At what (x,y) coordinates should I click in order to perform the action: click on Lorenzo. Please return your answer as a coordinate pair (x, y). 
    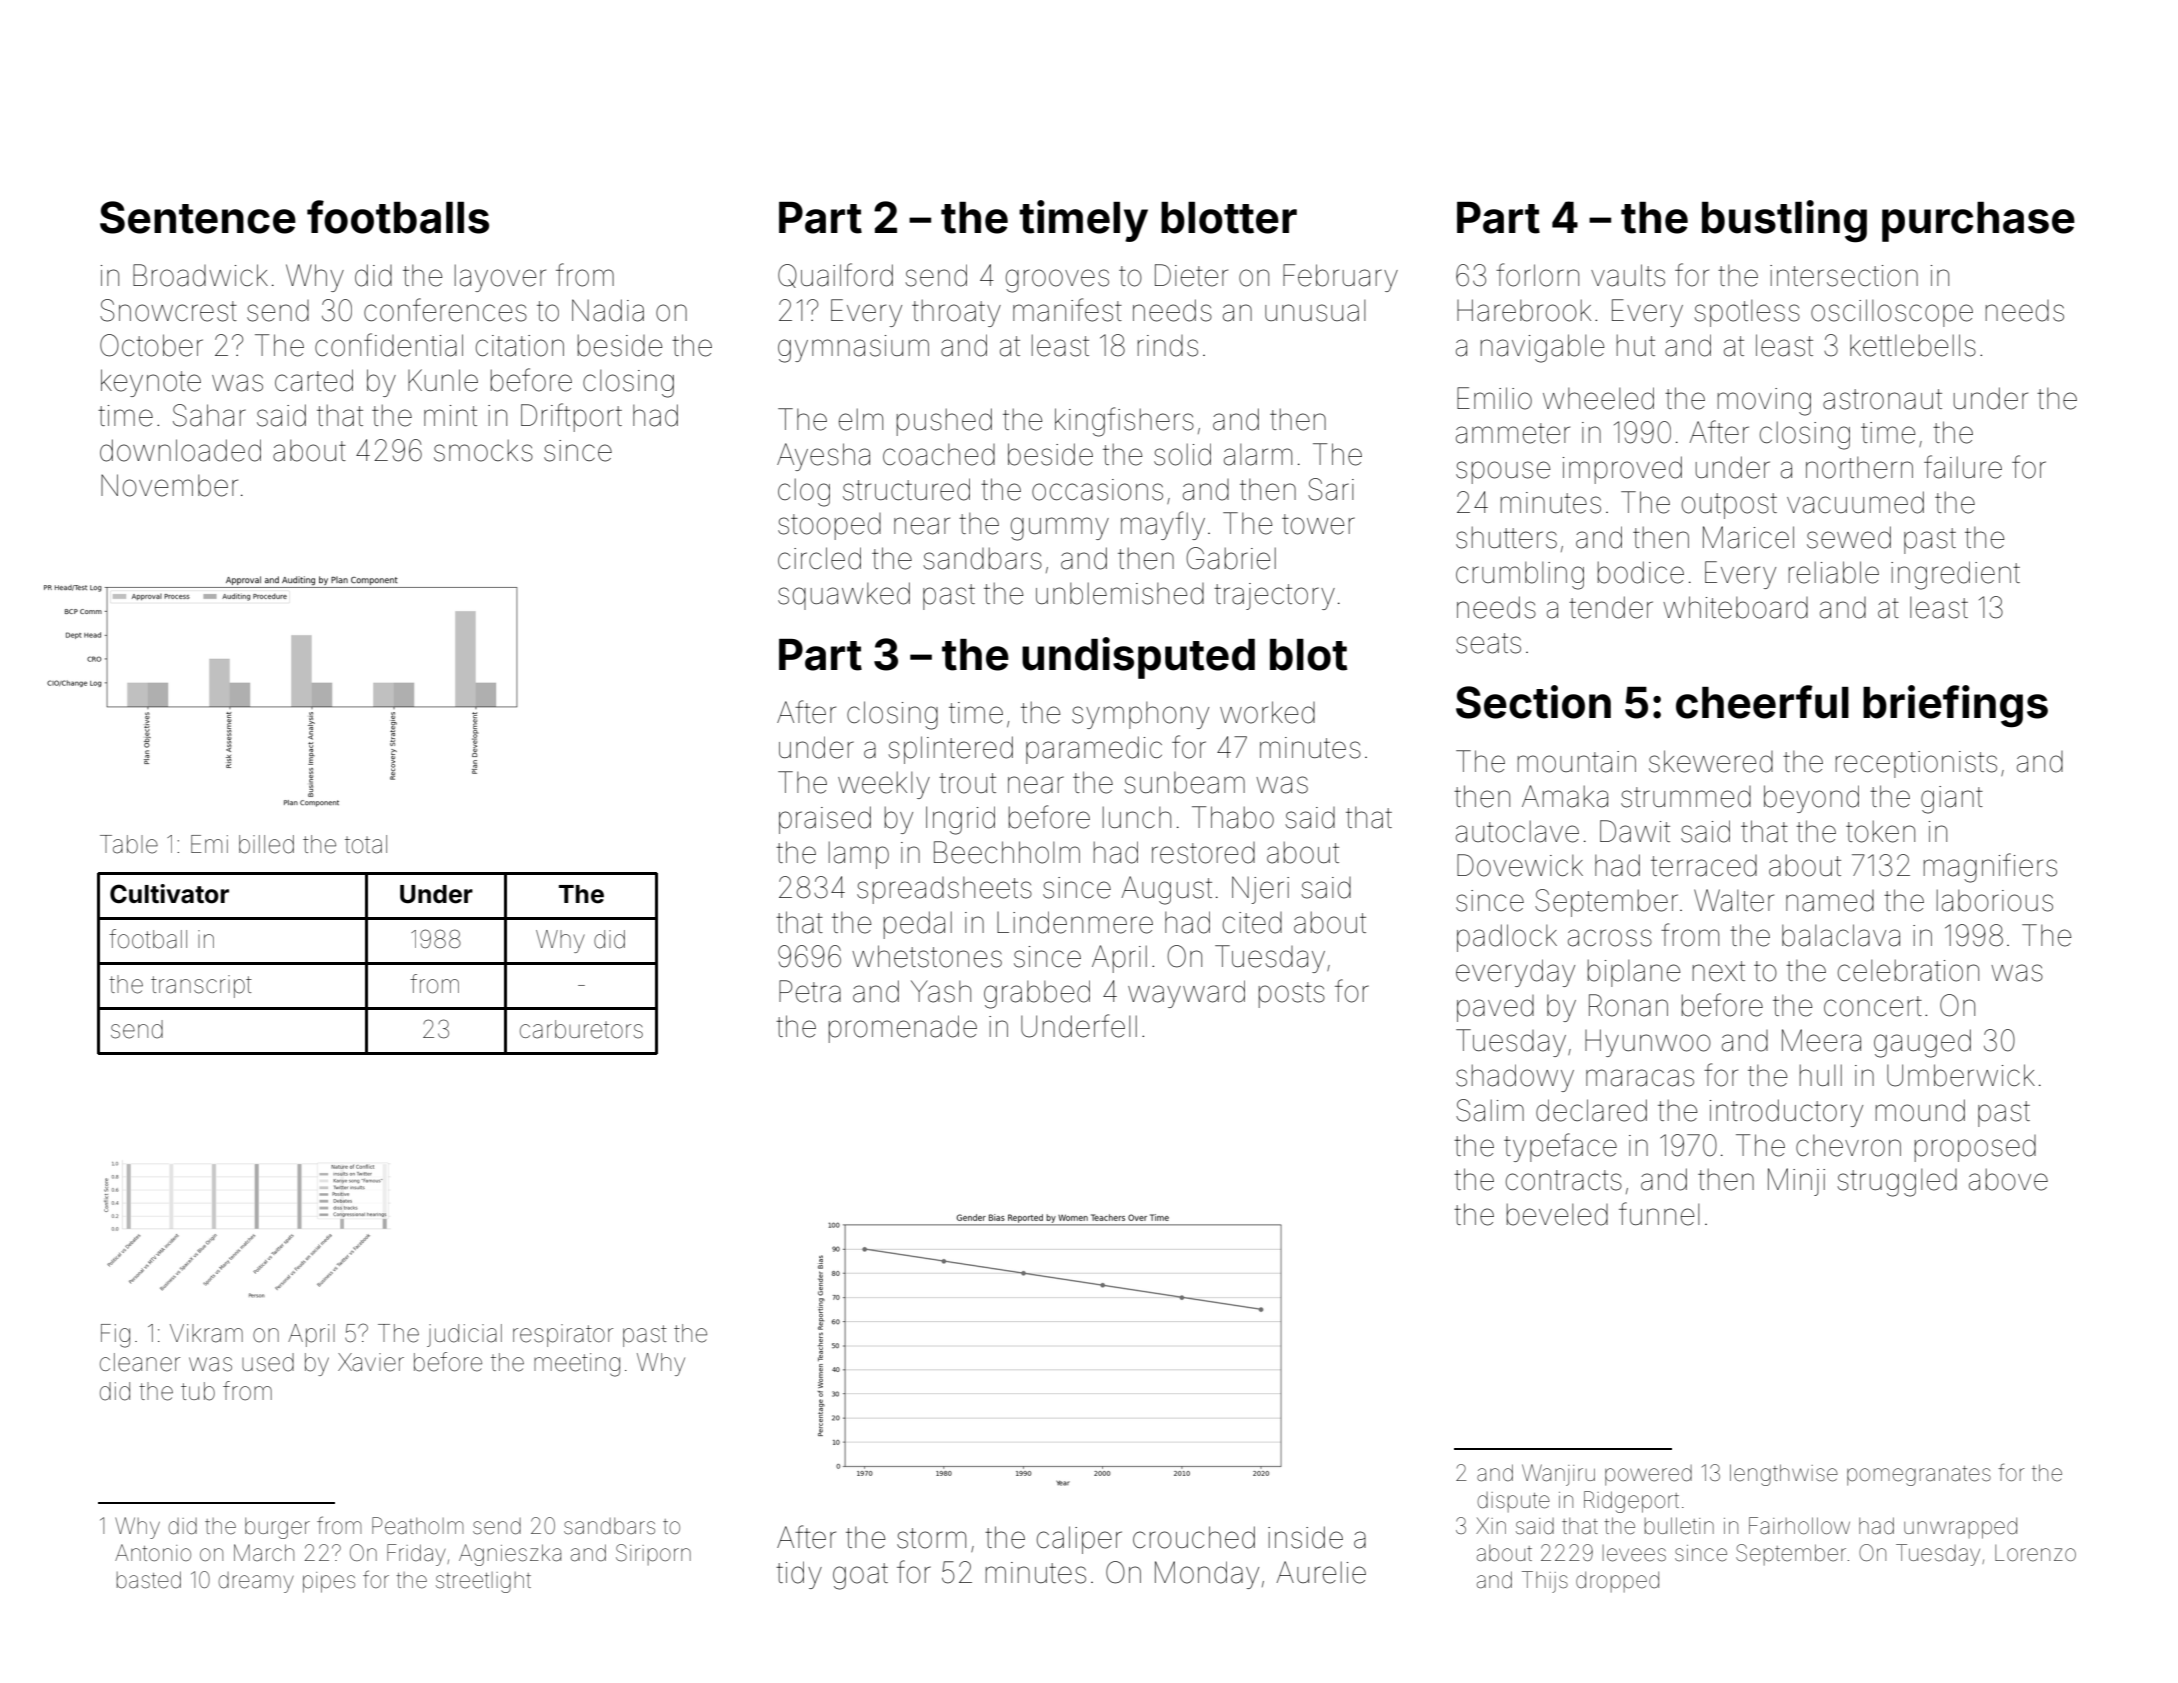
    Looking at the image, I should click on (2035, 1553).
